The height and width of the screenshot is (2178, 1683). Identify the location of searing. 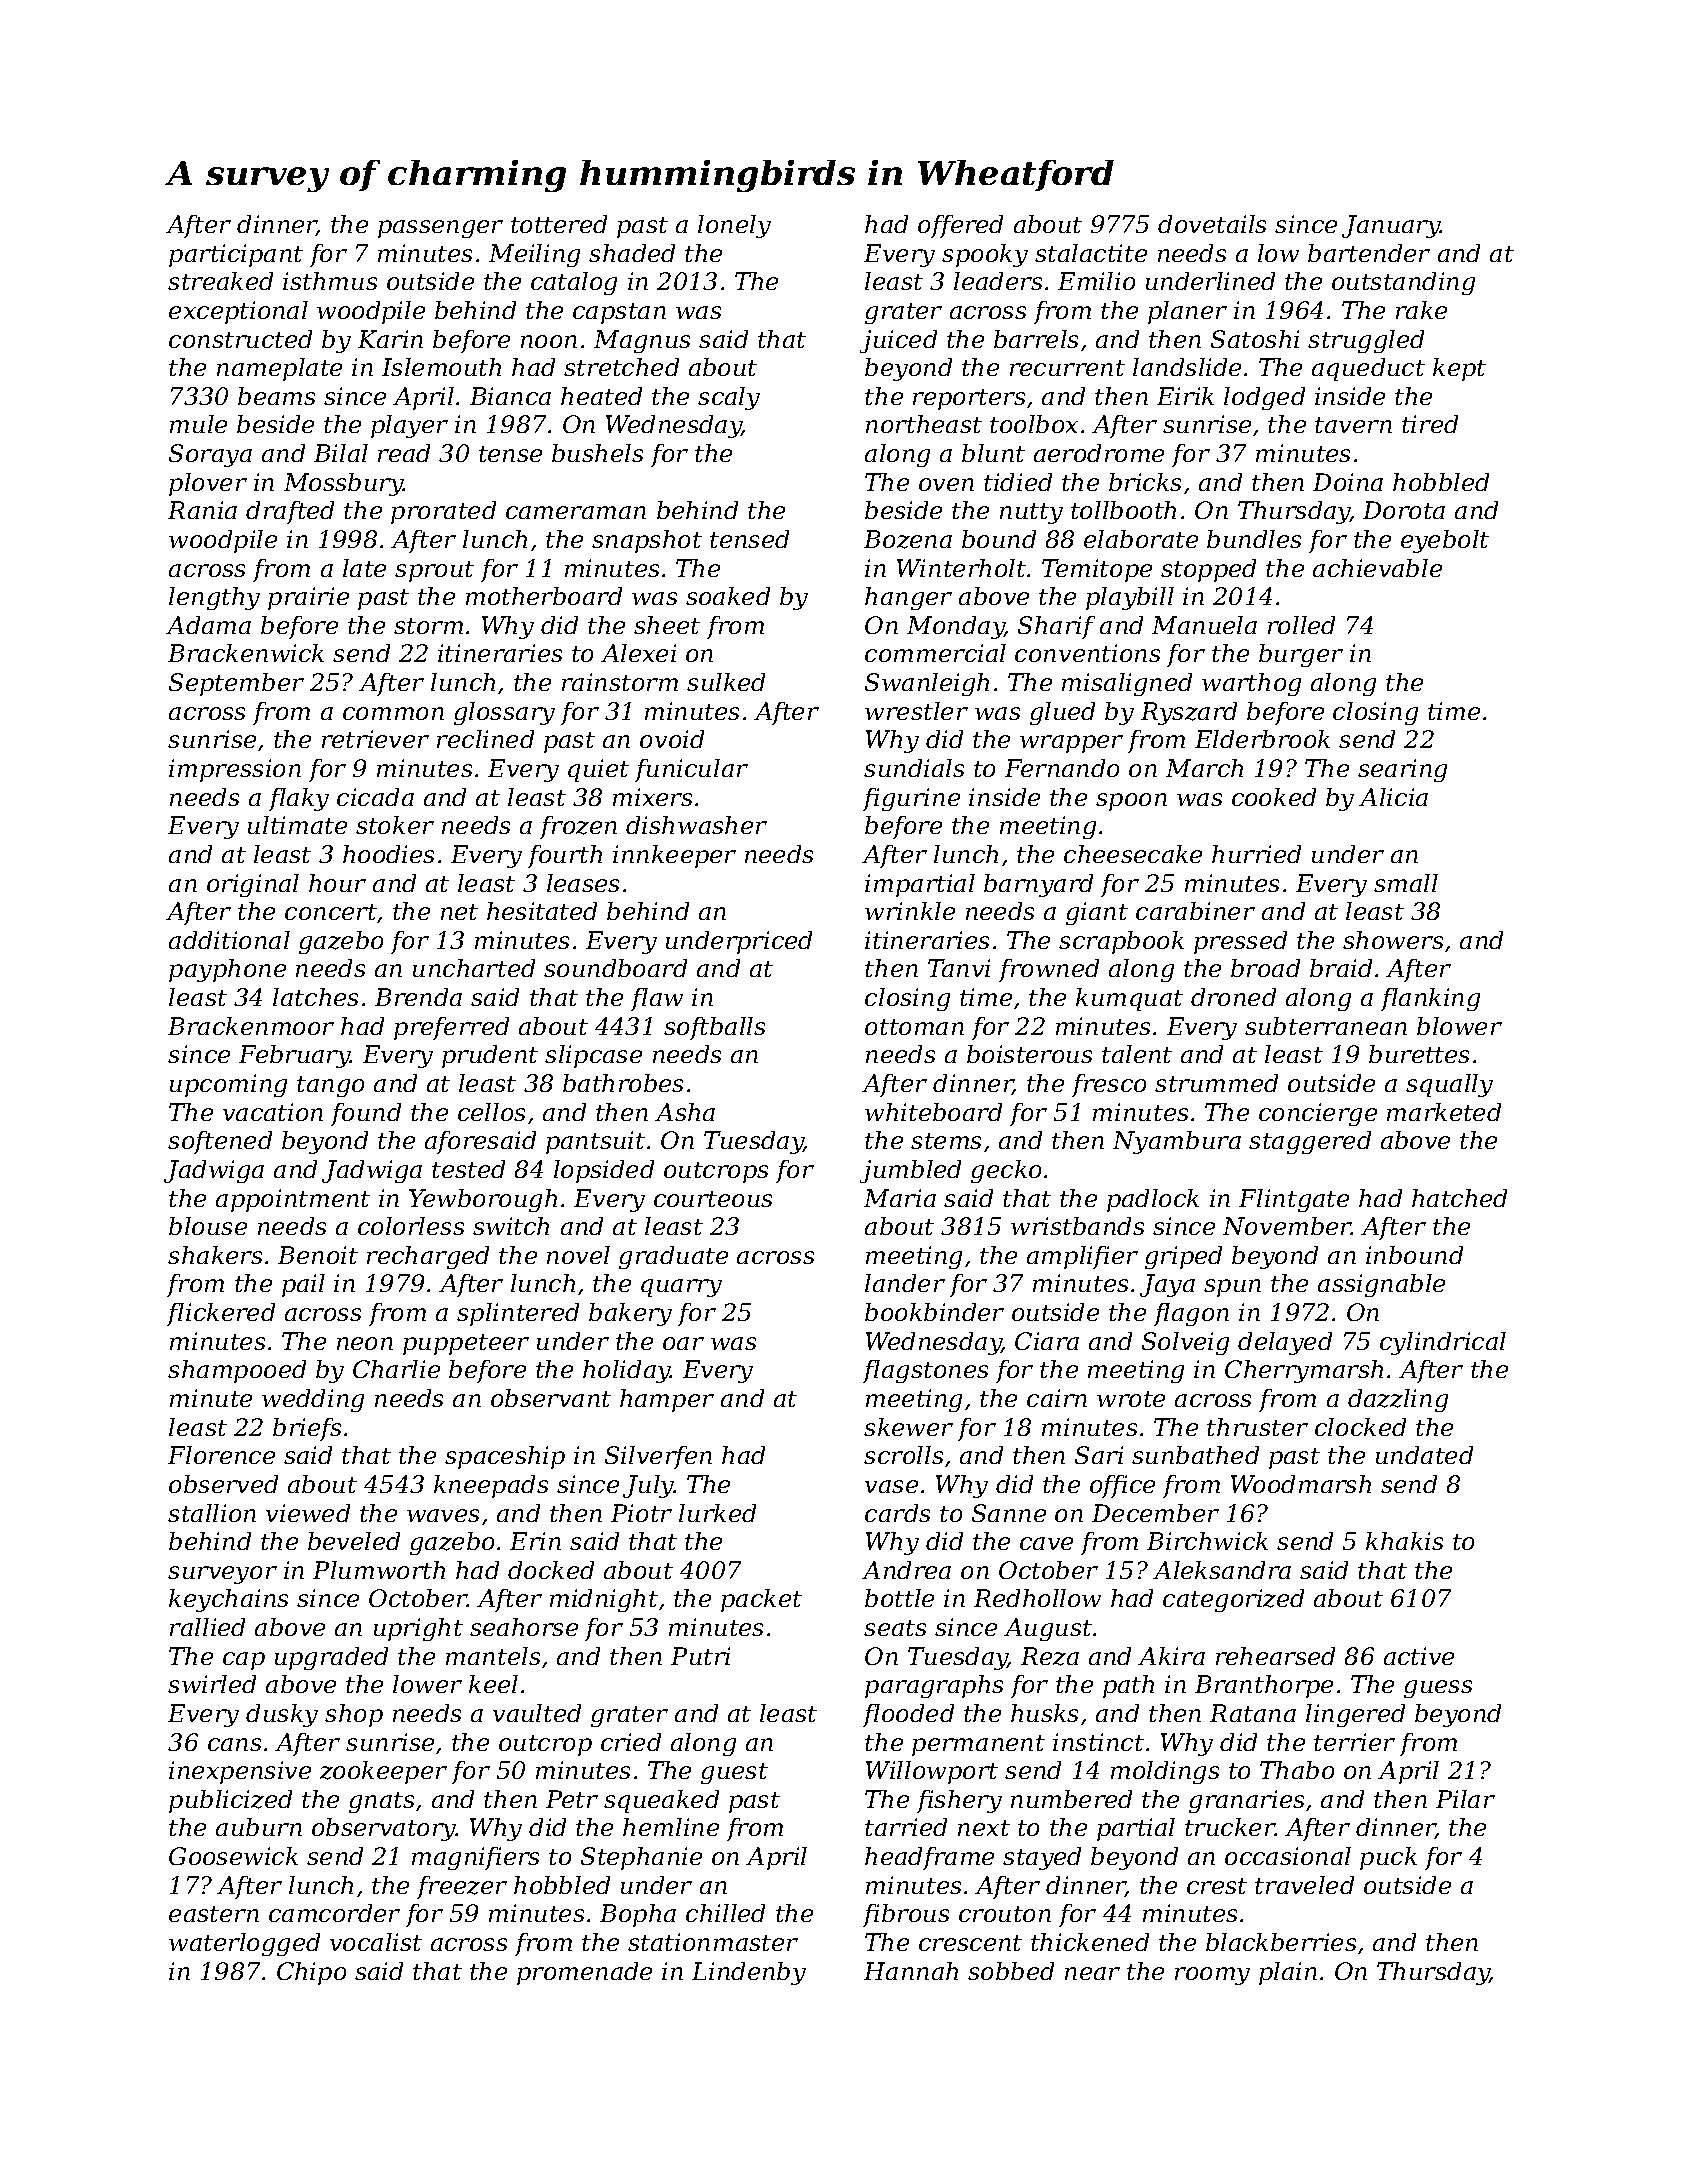
(1402, 770).
